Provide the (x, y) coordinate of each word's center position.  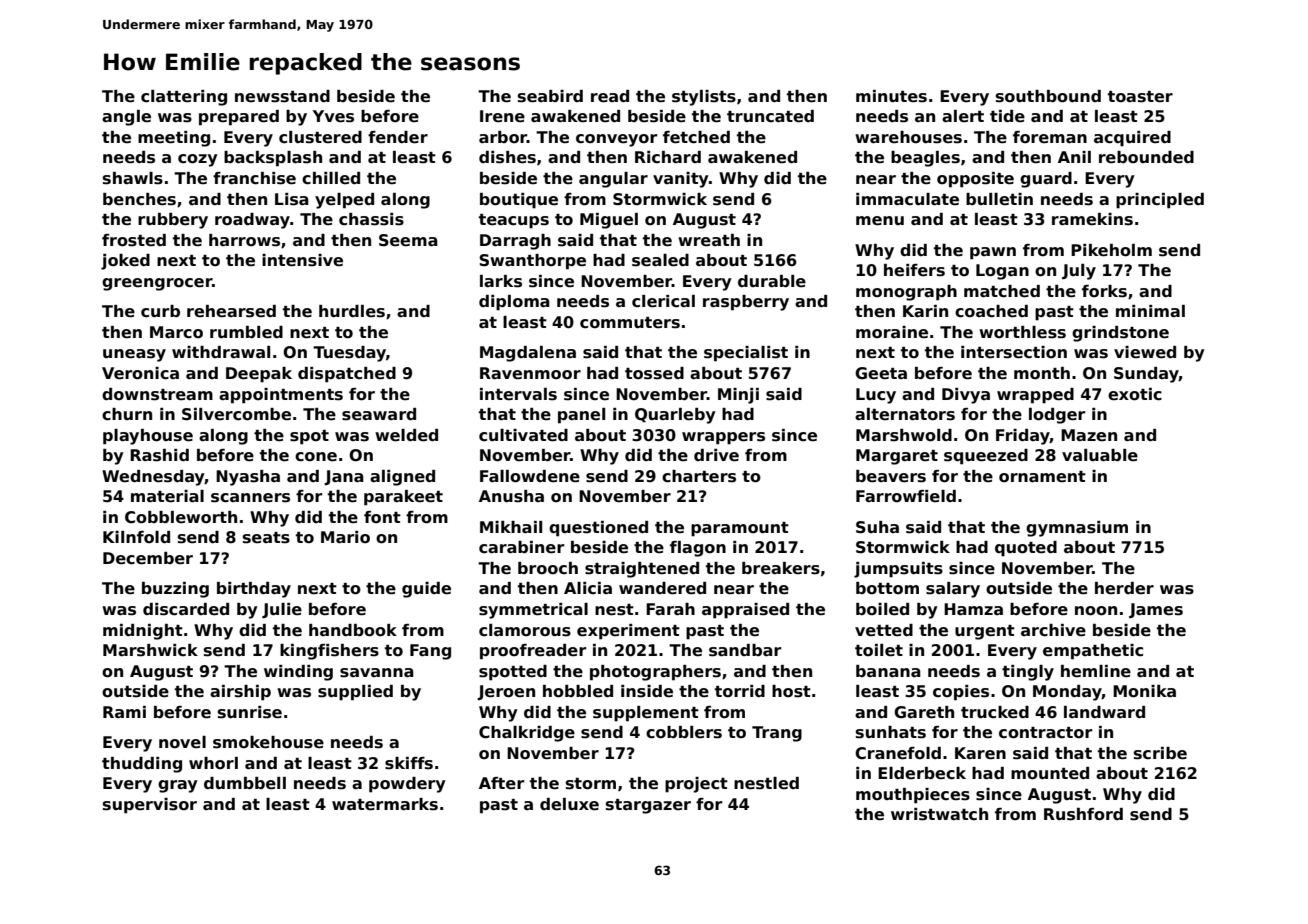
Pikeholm (1111, 250)
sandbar (745, 650)
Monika (1144, 691)
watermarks (385, 804)
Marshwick (150, 650)
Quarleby (675, 416)
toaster (1140, 97)
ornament (1042, 477)
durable (772, 281)
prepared (239, 118)
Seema (408, 240)
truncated (770, 116)
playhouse (148, 437)
